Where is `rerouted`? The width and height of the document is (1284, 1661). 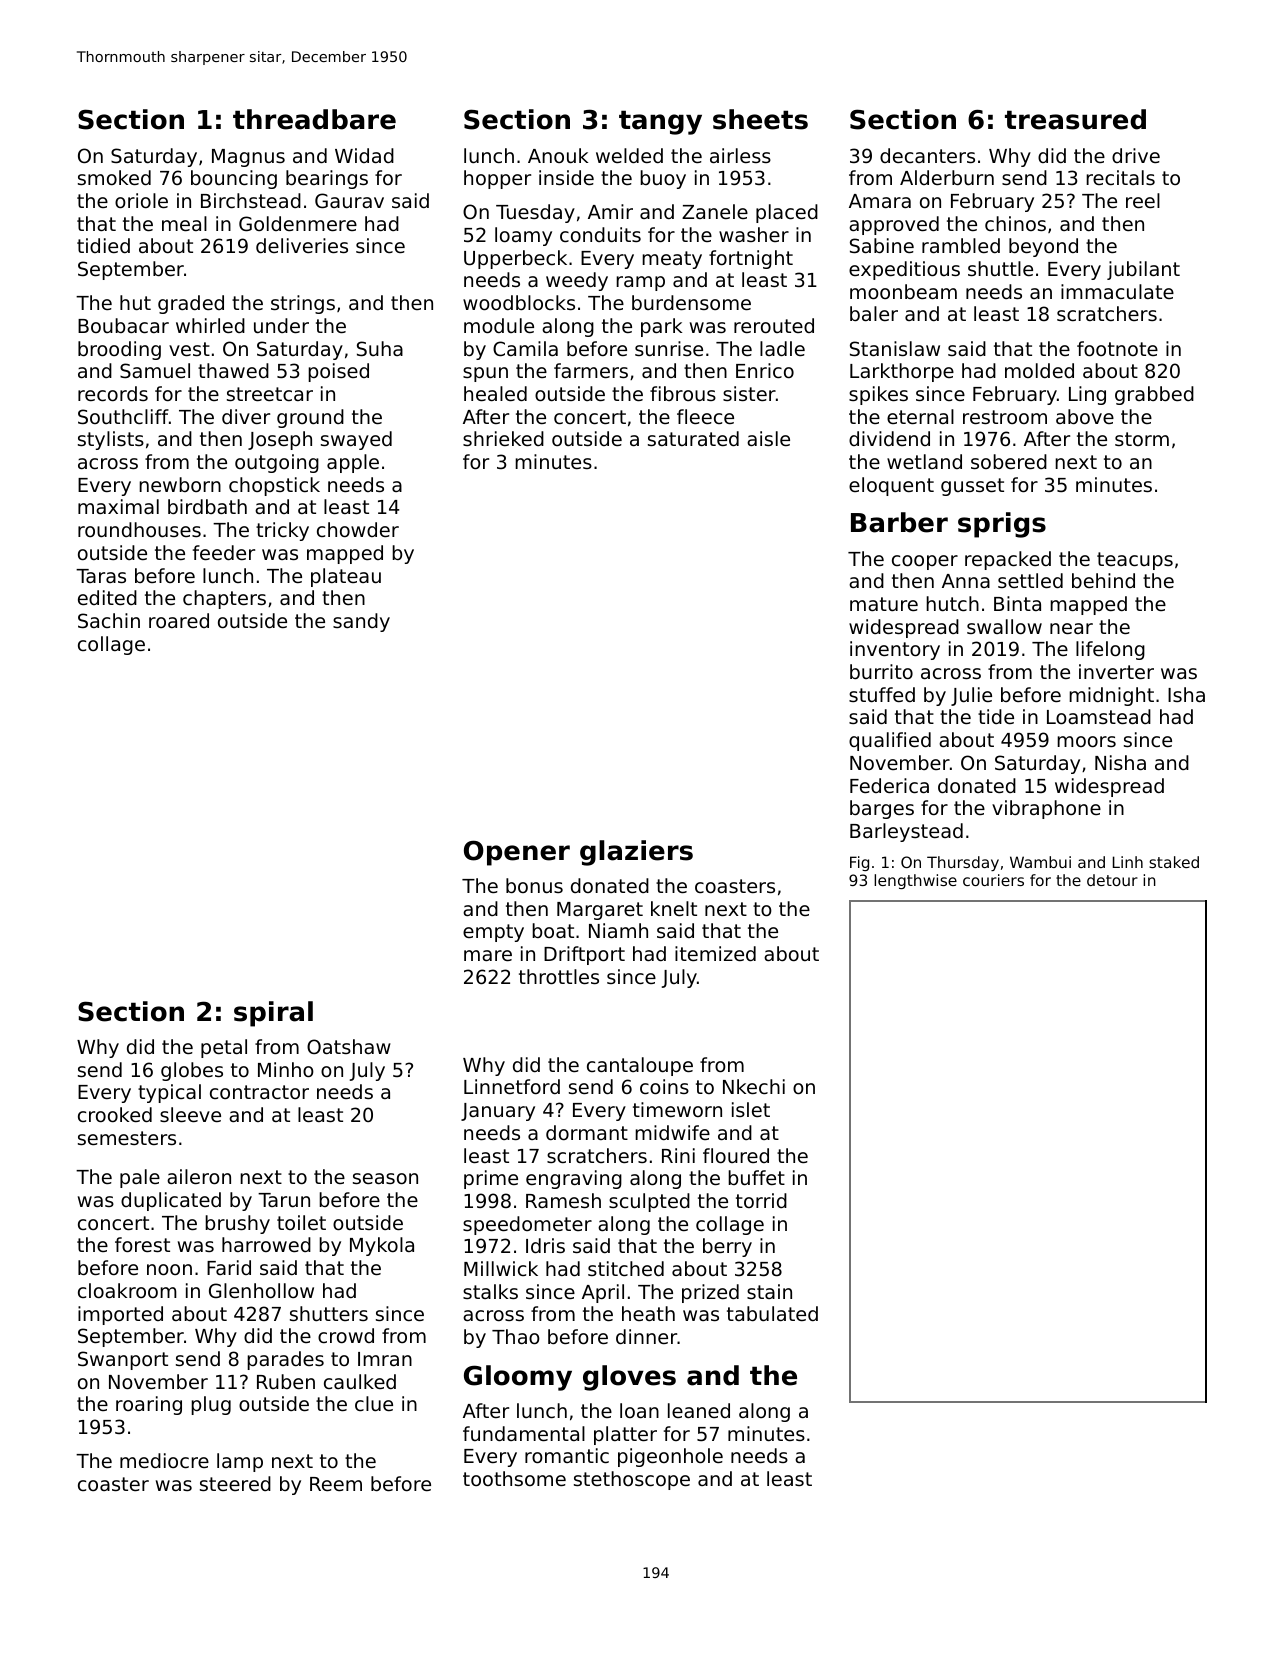 rerouted is located at coordinates (774, 325).
